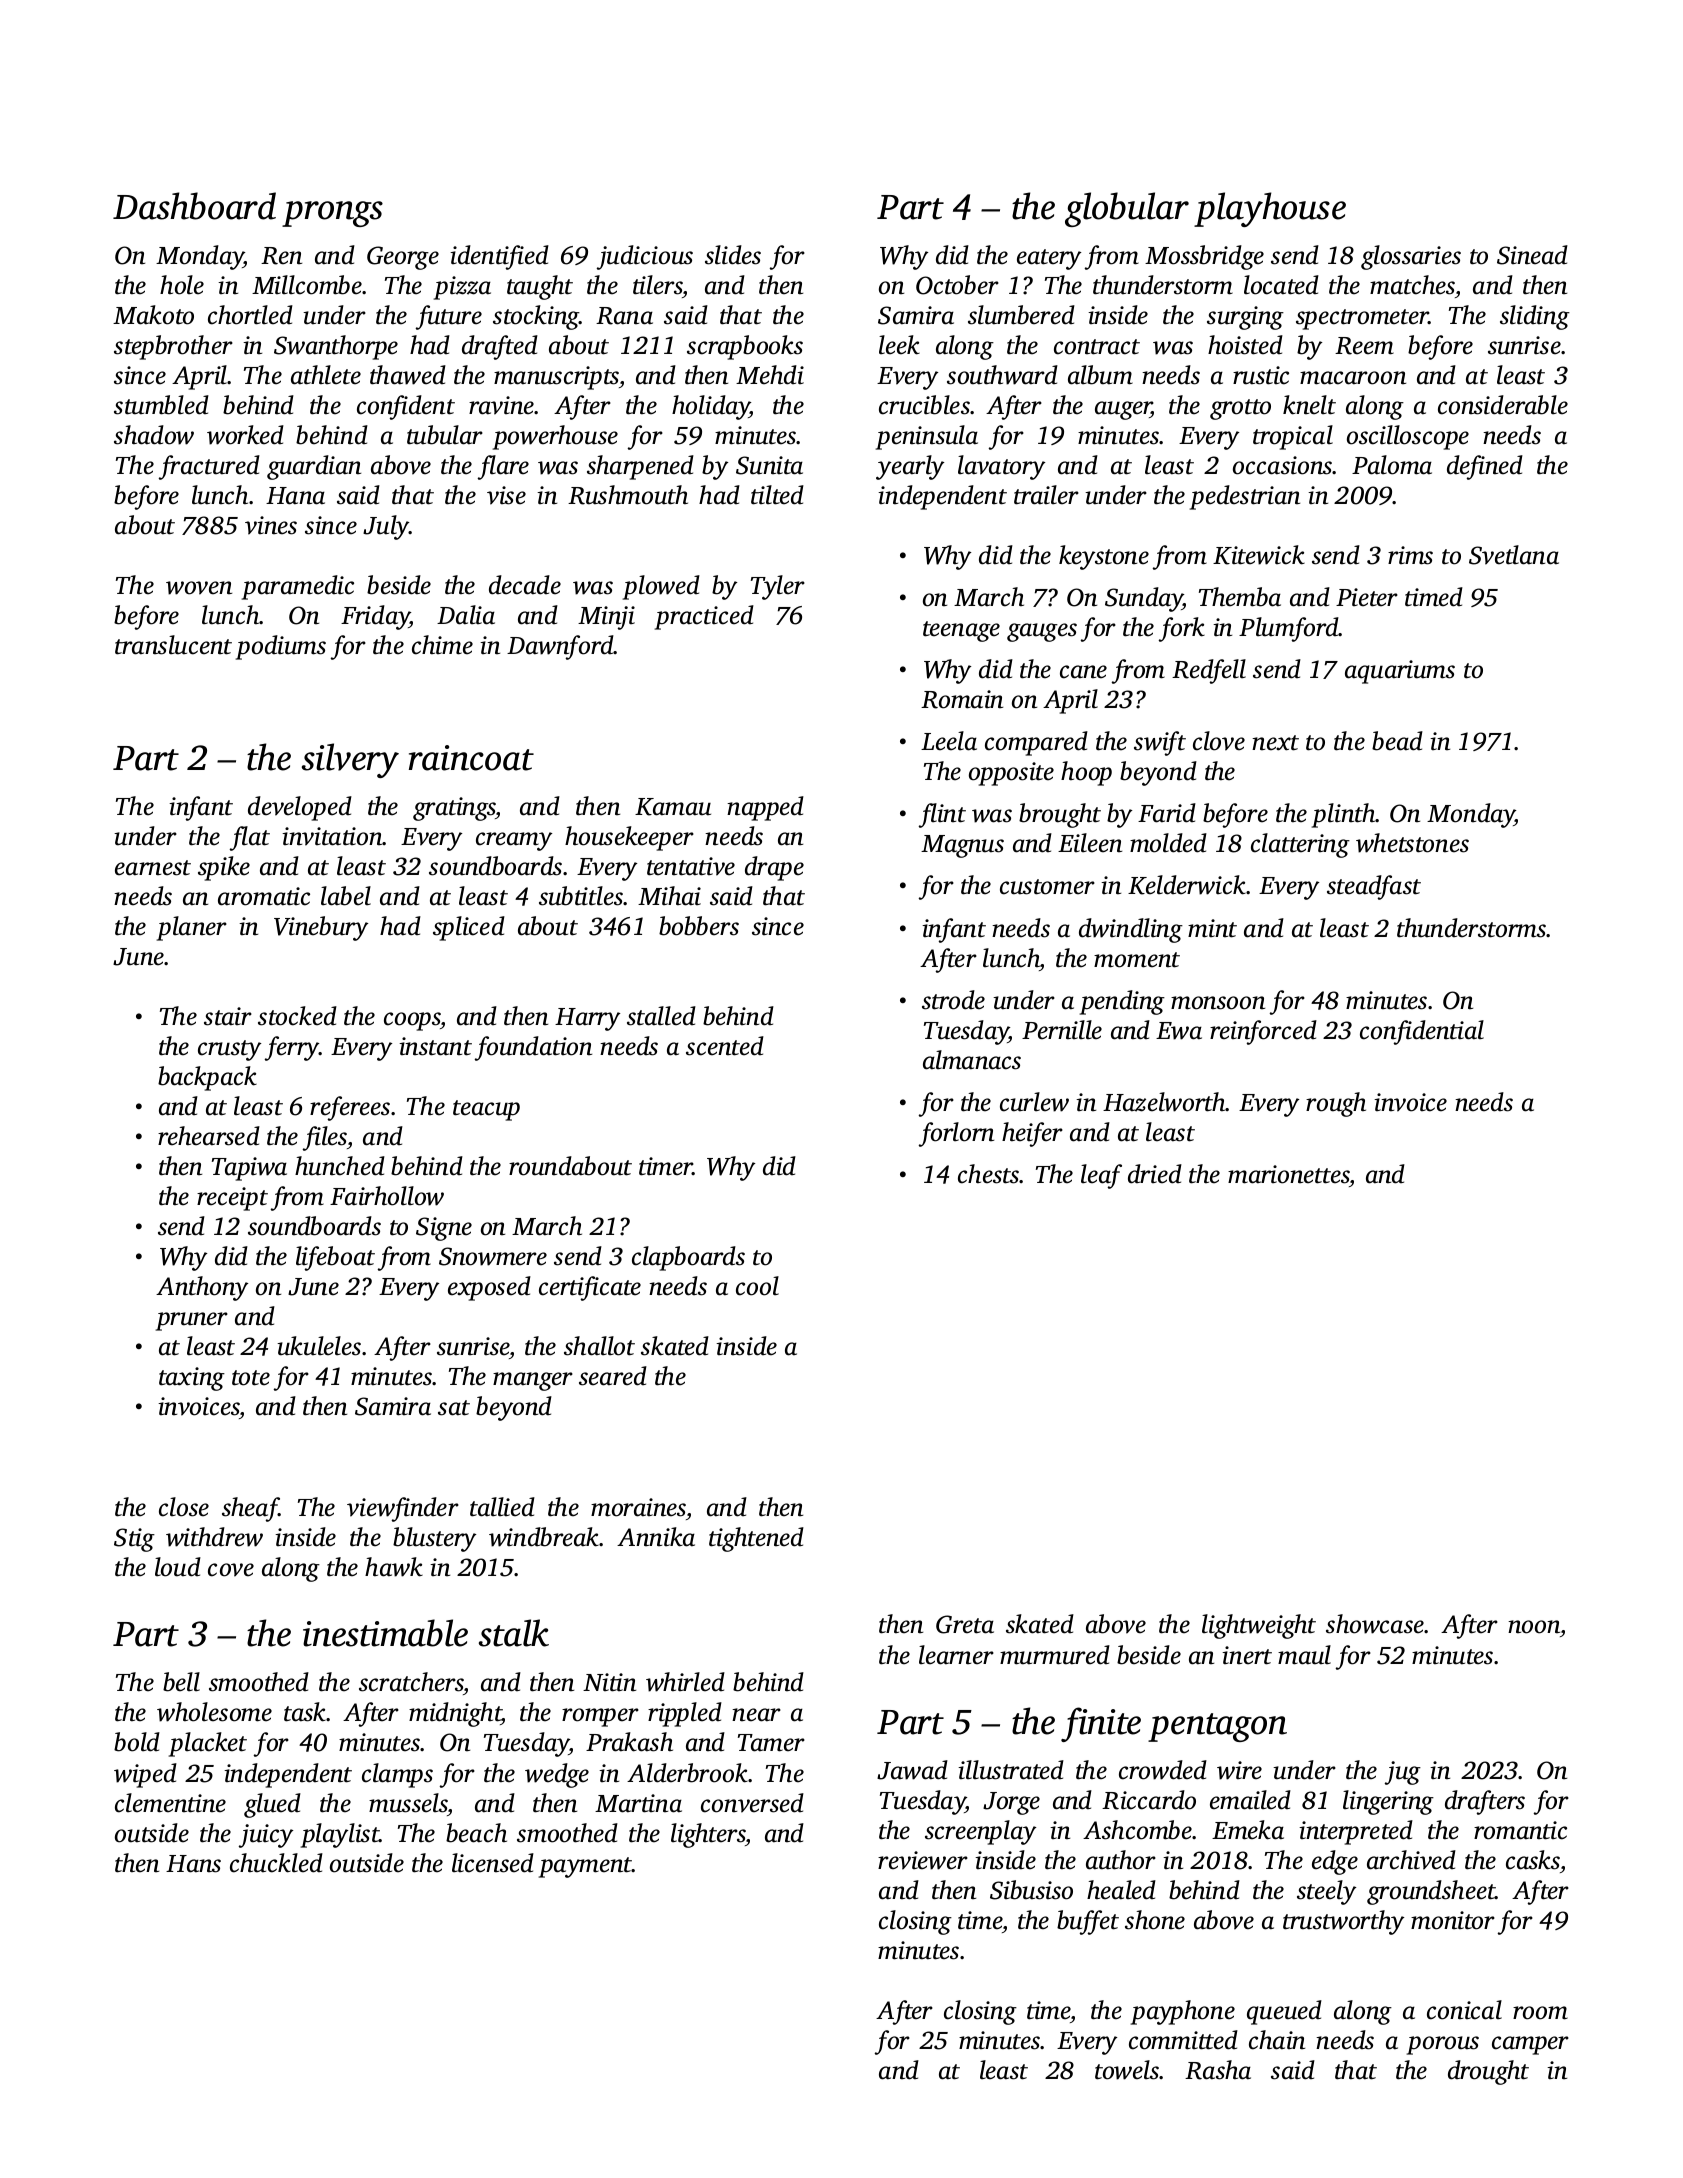 The height and width of the page is (2178, 1683). Describe the element at coordinates (276, 1863) in the page. I see `chuckled` at that location.
